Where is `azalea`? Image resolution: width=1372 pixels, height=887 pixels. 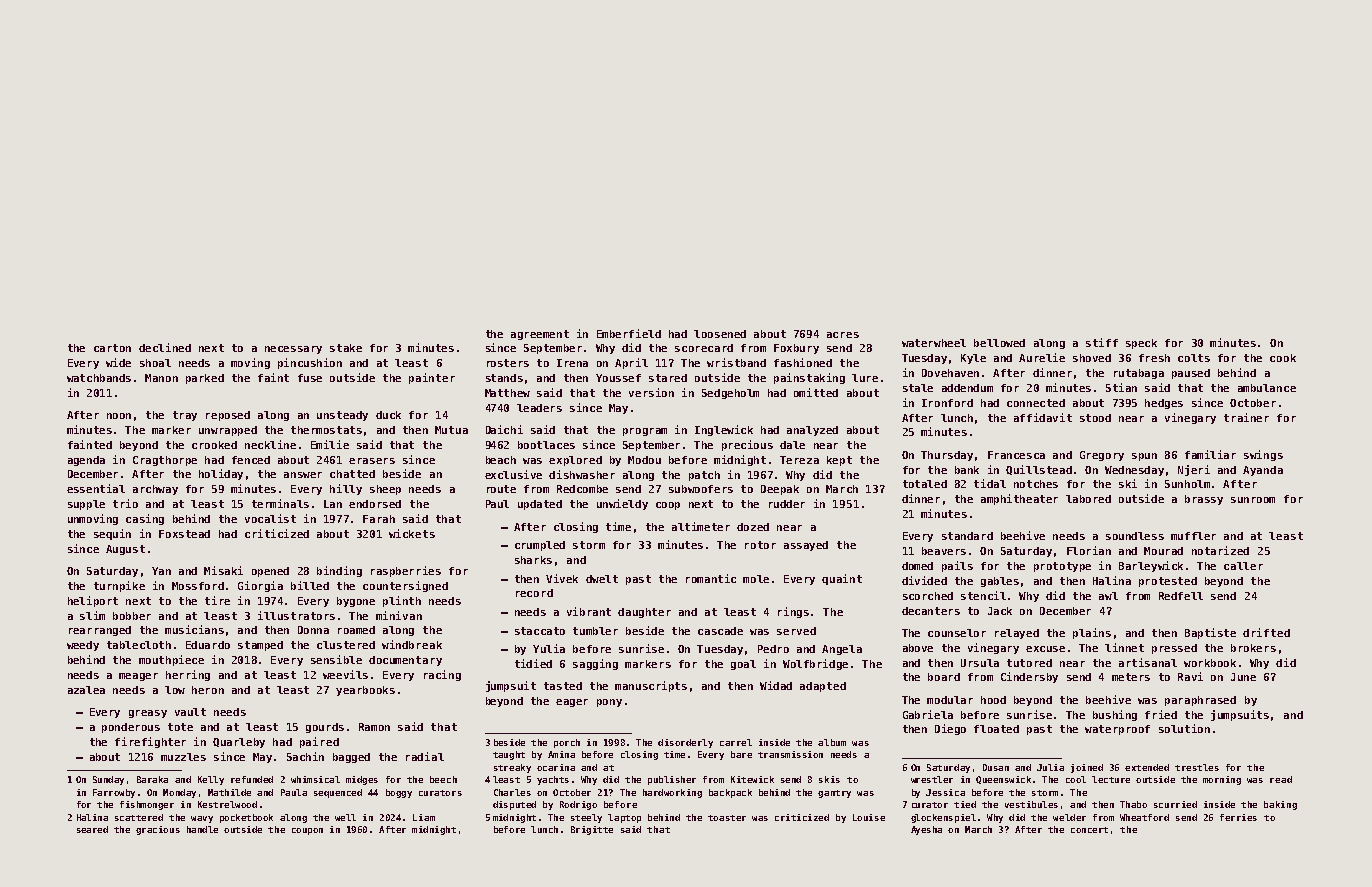
azalea is located at coordinates (86, 690).
